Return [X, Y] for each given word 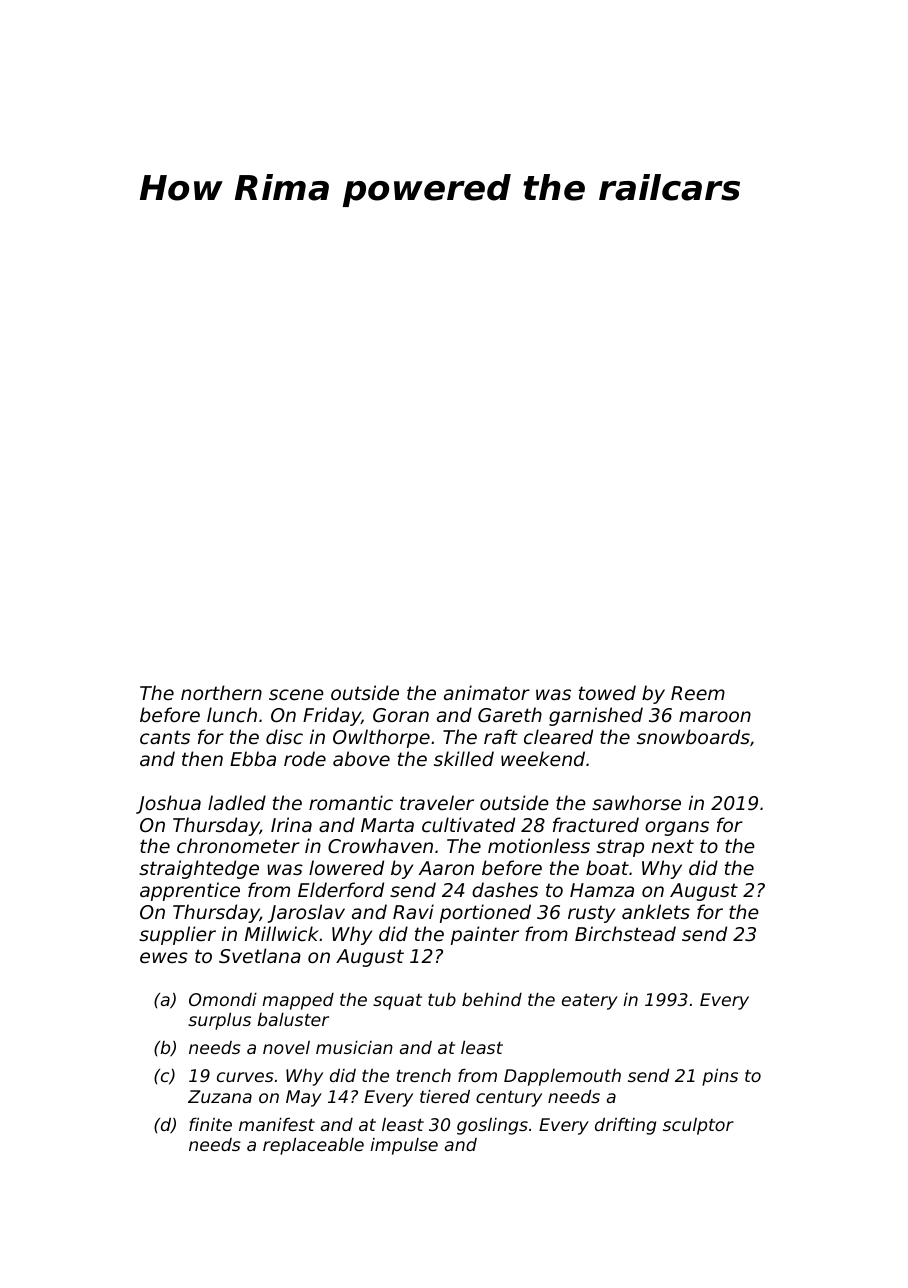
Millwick [282, 933]
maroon [715, 716]
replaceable [313, 1146]
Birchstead [625, 933]
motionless [539, 845]
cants [165, 737]
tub [442, 999]
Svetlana [260, 955]
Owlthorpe [381, 738]
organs [677, 828]
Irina [291, 824]
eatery [590, 1002]
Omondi [223, 999]
